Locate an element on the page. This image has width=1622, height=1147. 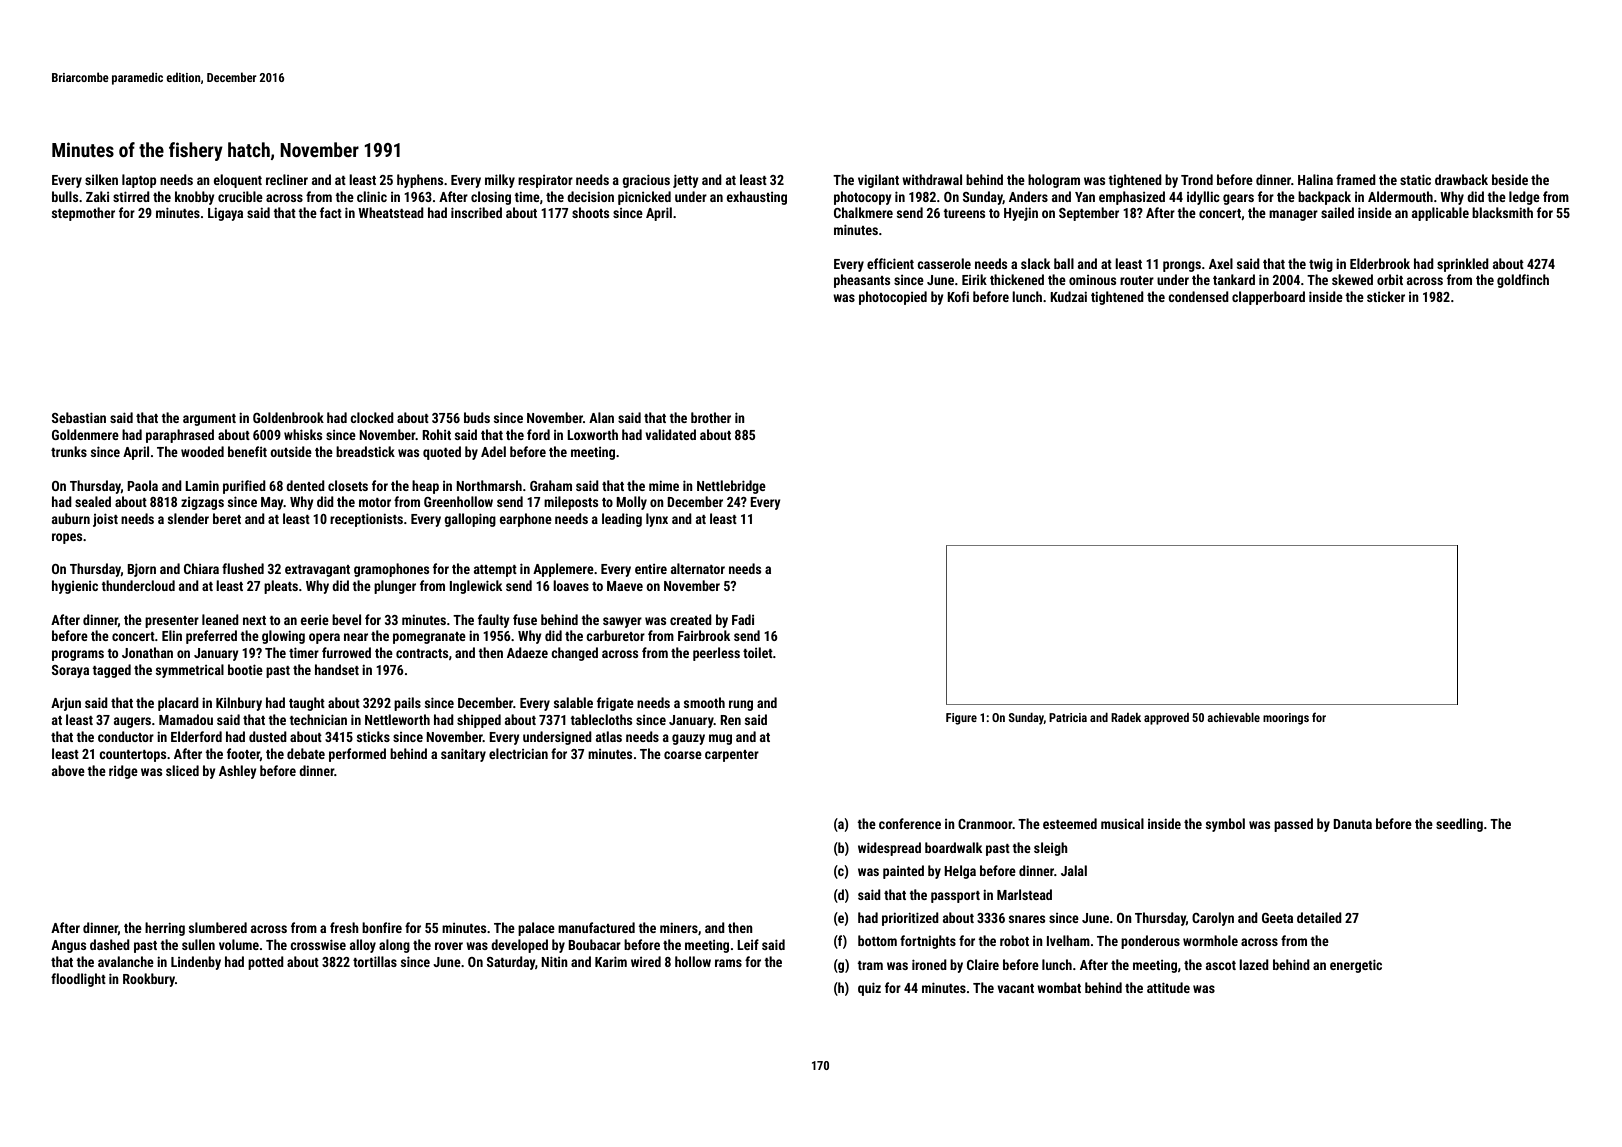
Ligaya is located at coordinates (225, 214).
